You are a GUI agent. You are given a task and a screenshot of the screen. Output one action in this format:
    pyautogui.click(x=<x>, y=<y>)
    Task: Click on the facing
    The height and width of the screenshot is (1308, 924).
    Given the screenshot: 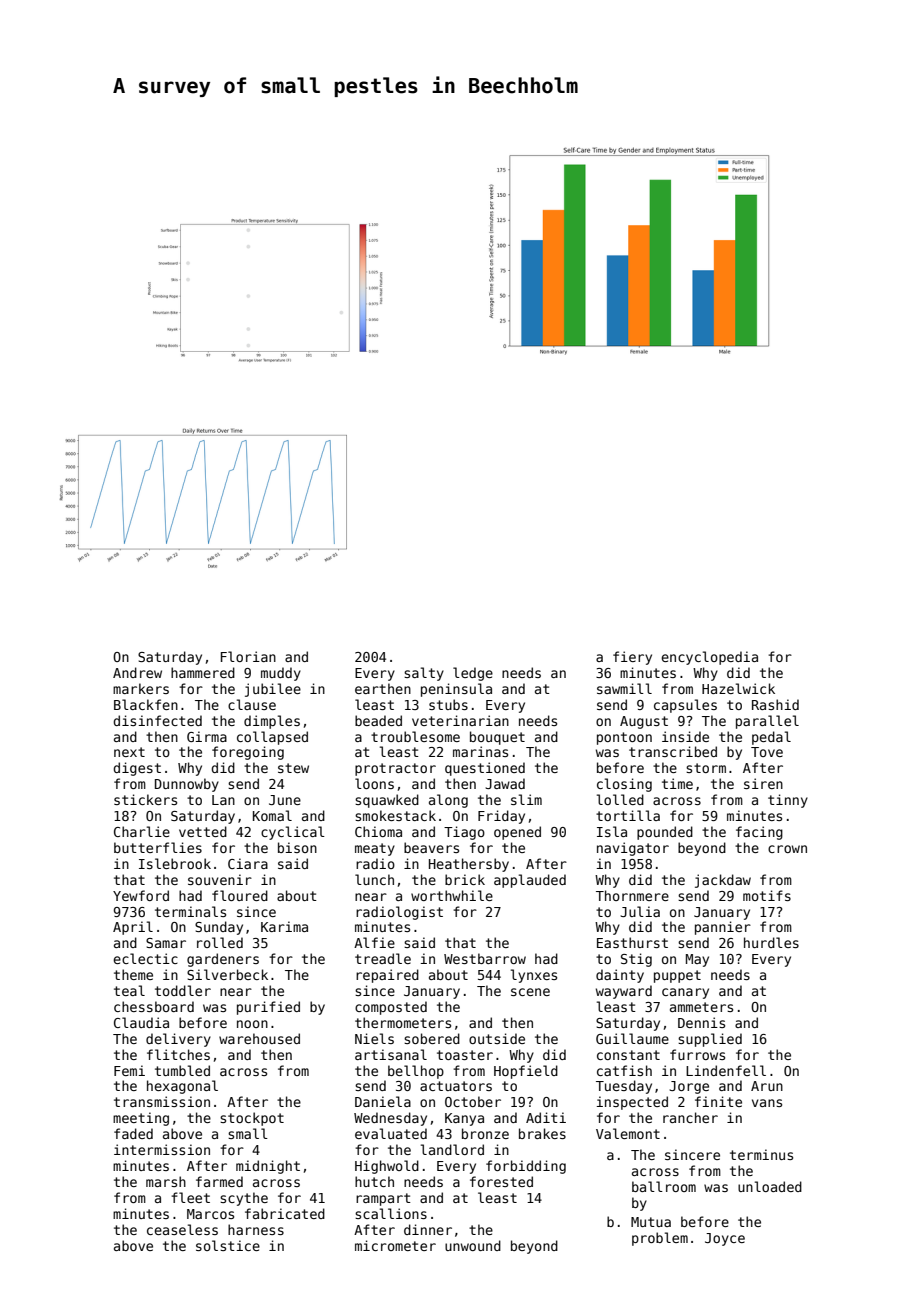 What is the action you would take?
    pyautogui.click(x=759, y=833)
